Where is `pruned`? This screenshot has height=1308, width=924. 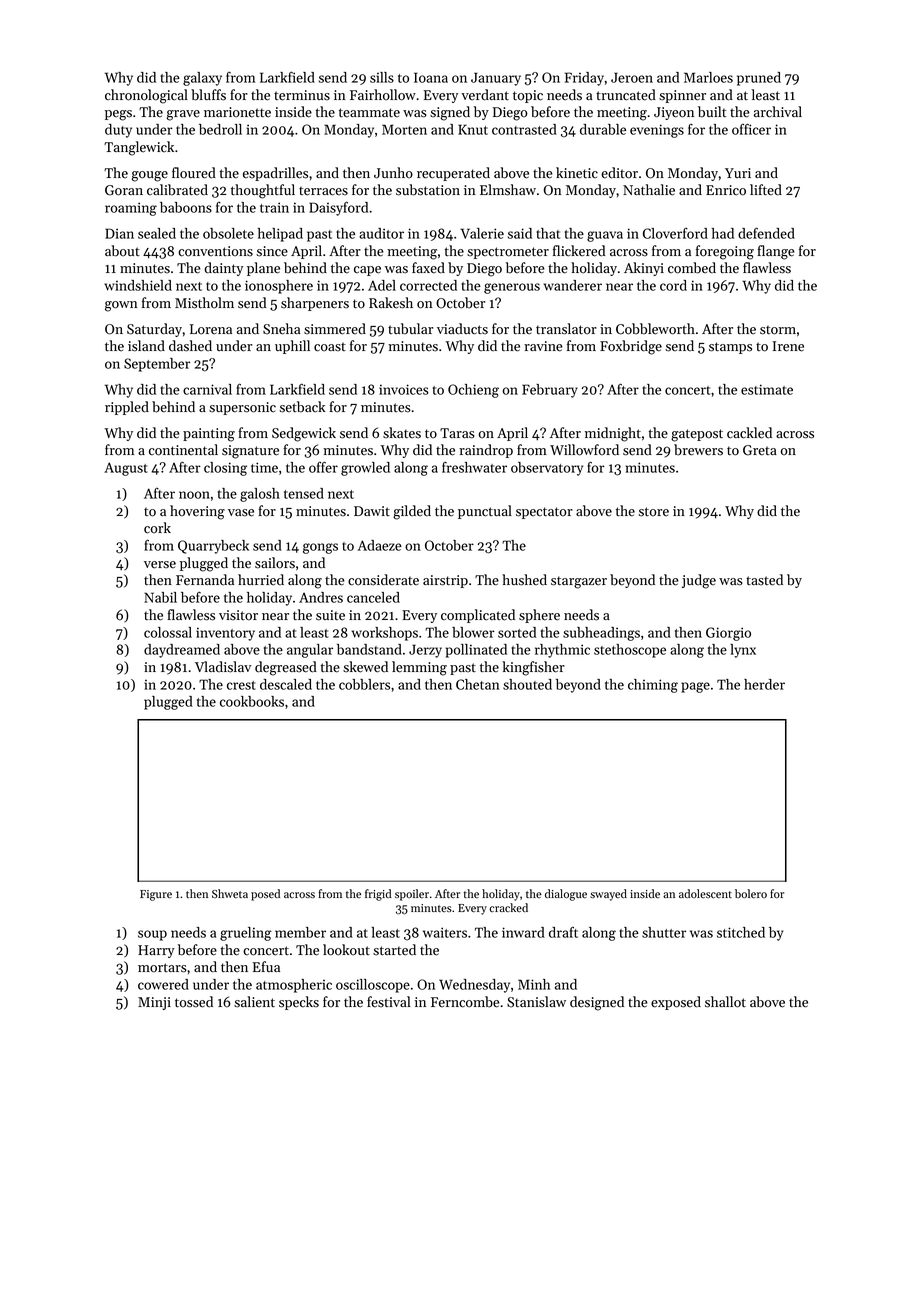
pruned is located at coordinates (759, 79).
